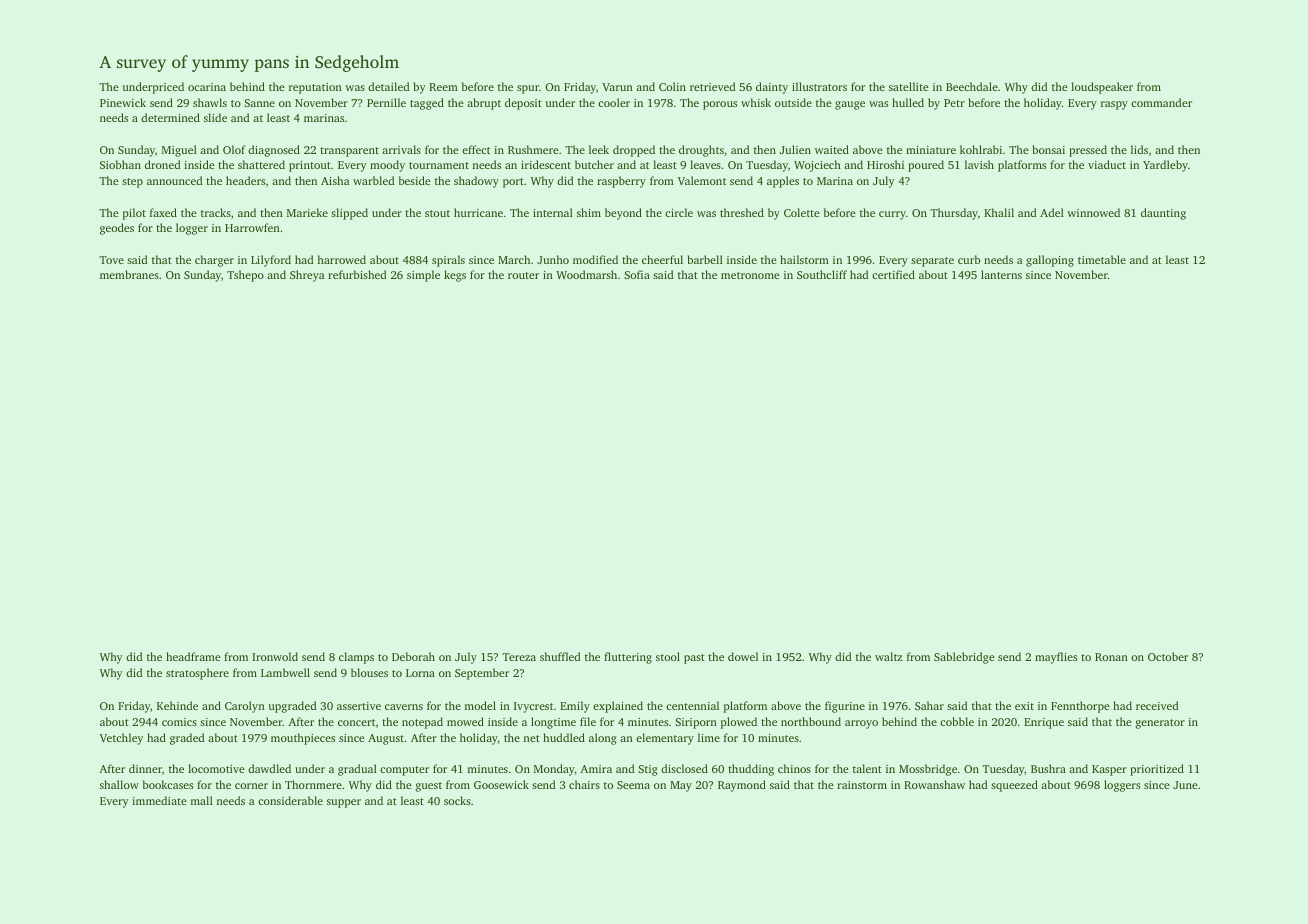 The image size is (1308, 924). I want to click on mayflies, so click(1056, 658).
